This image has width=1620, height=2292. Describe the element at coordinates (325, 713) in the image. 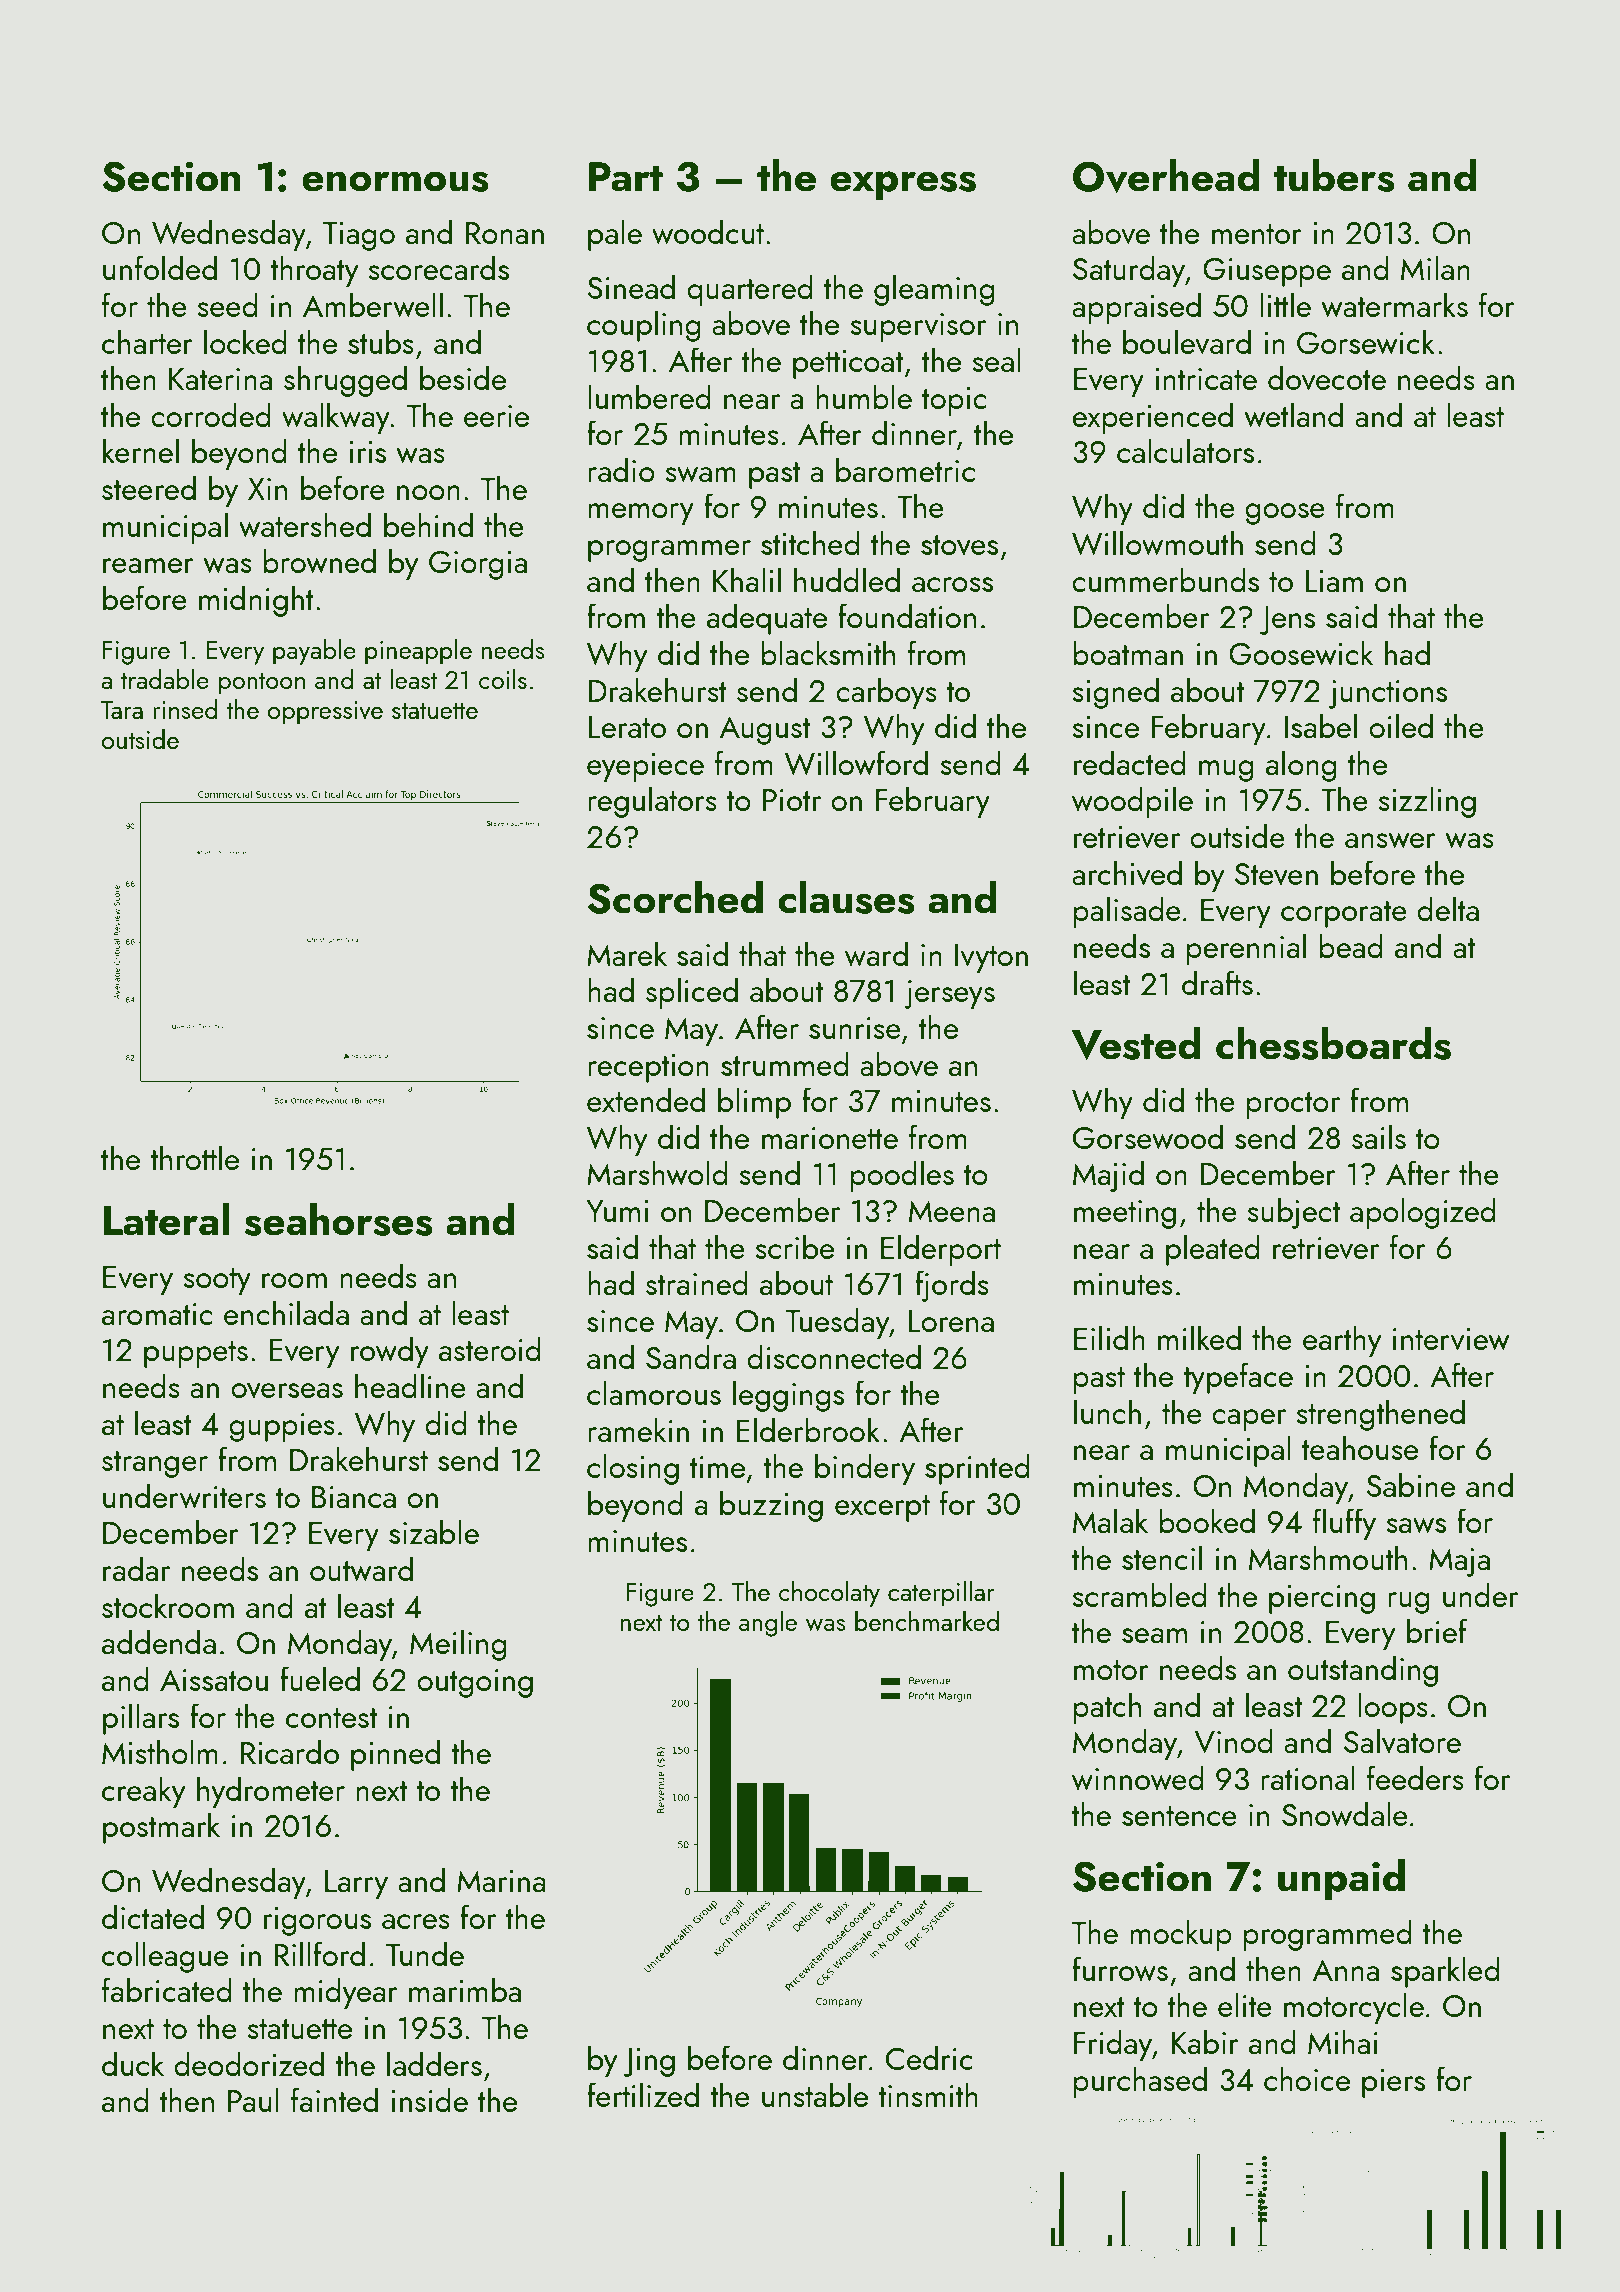

I see `oppressive` at that location.
